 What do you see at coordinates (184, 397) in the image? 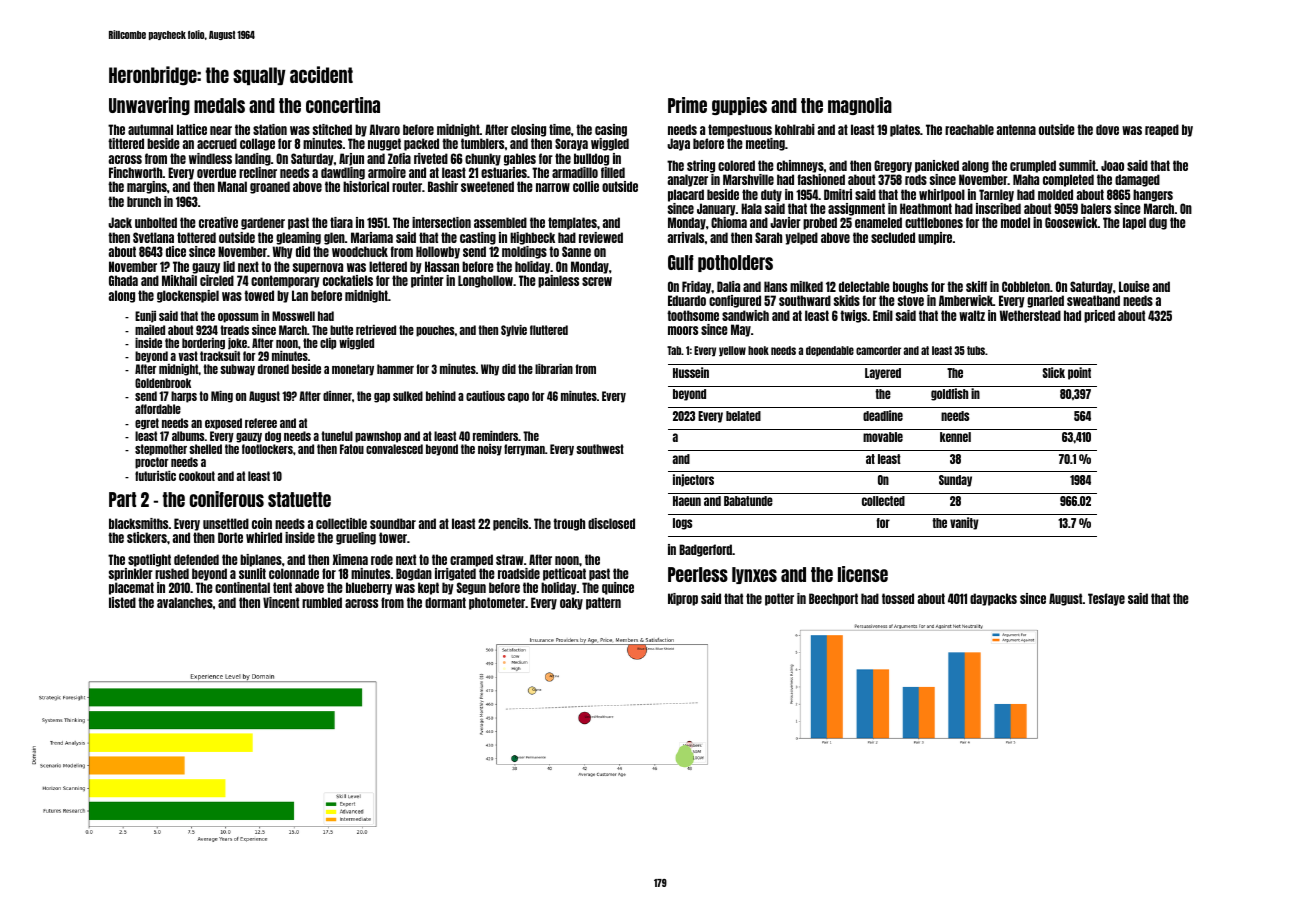
I see `harps` at bounding box center [184, 397].
